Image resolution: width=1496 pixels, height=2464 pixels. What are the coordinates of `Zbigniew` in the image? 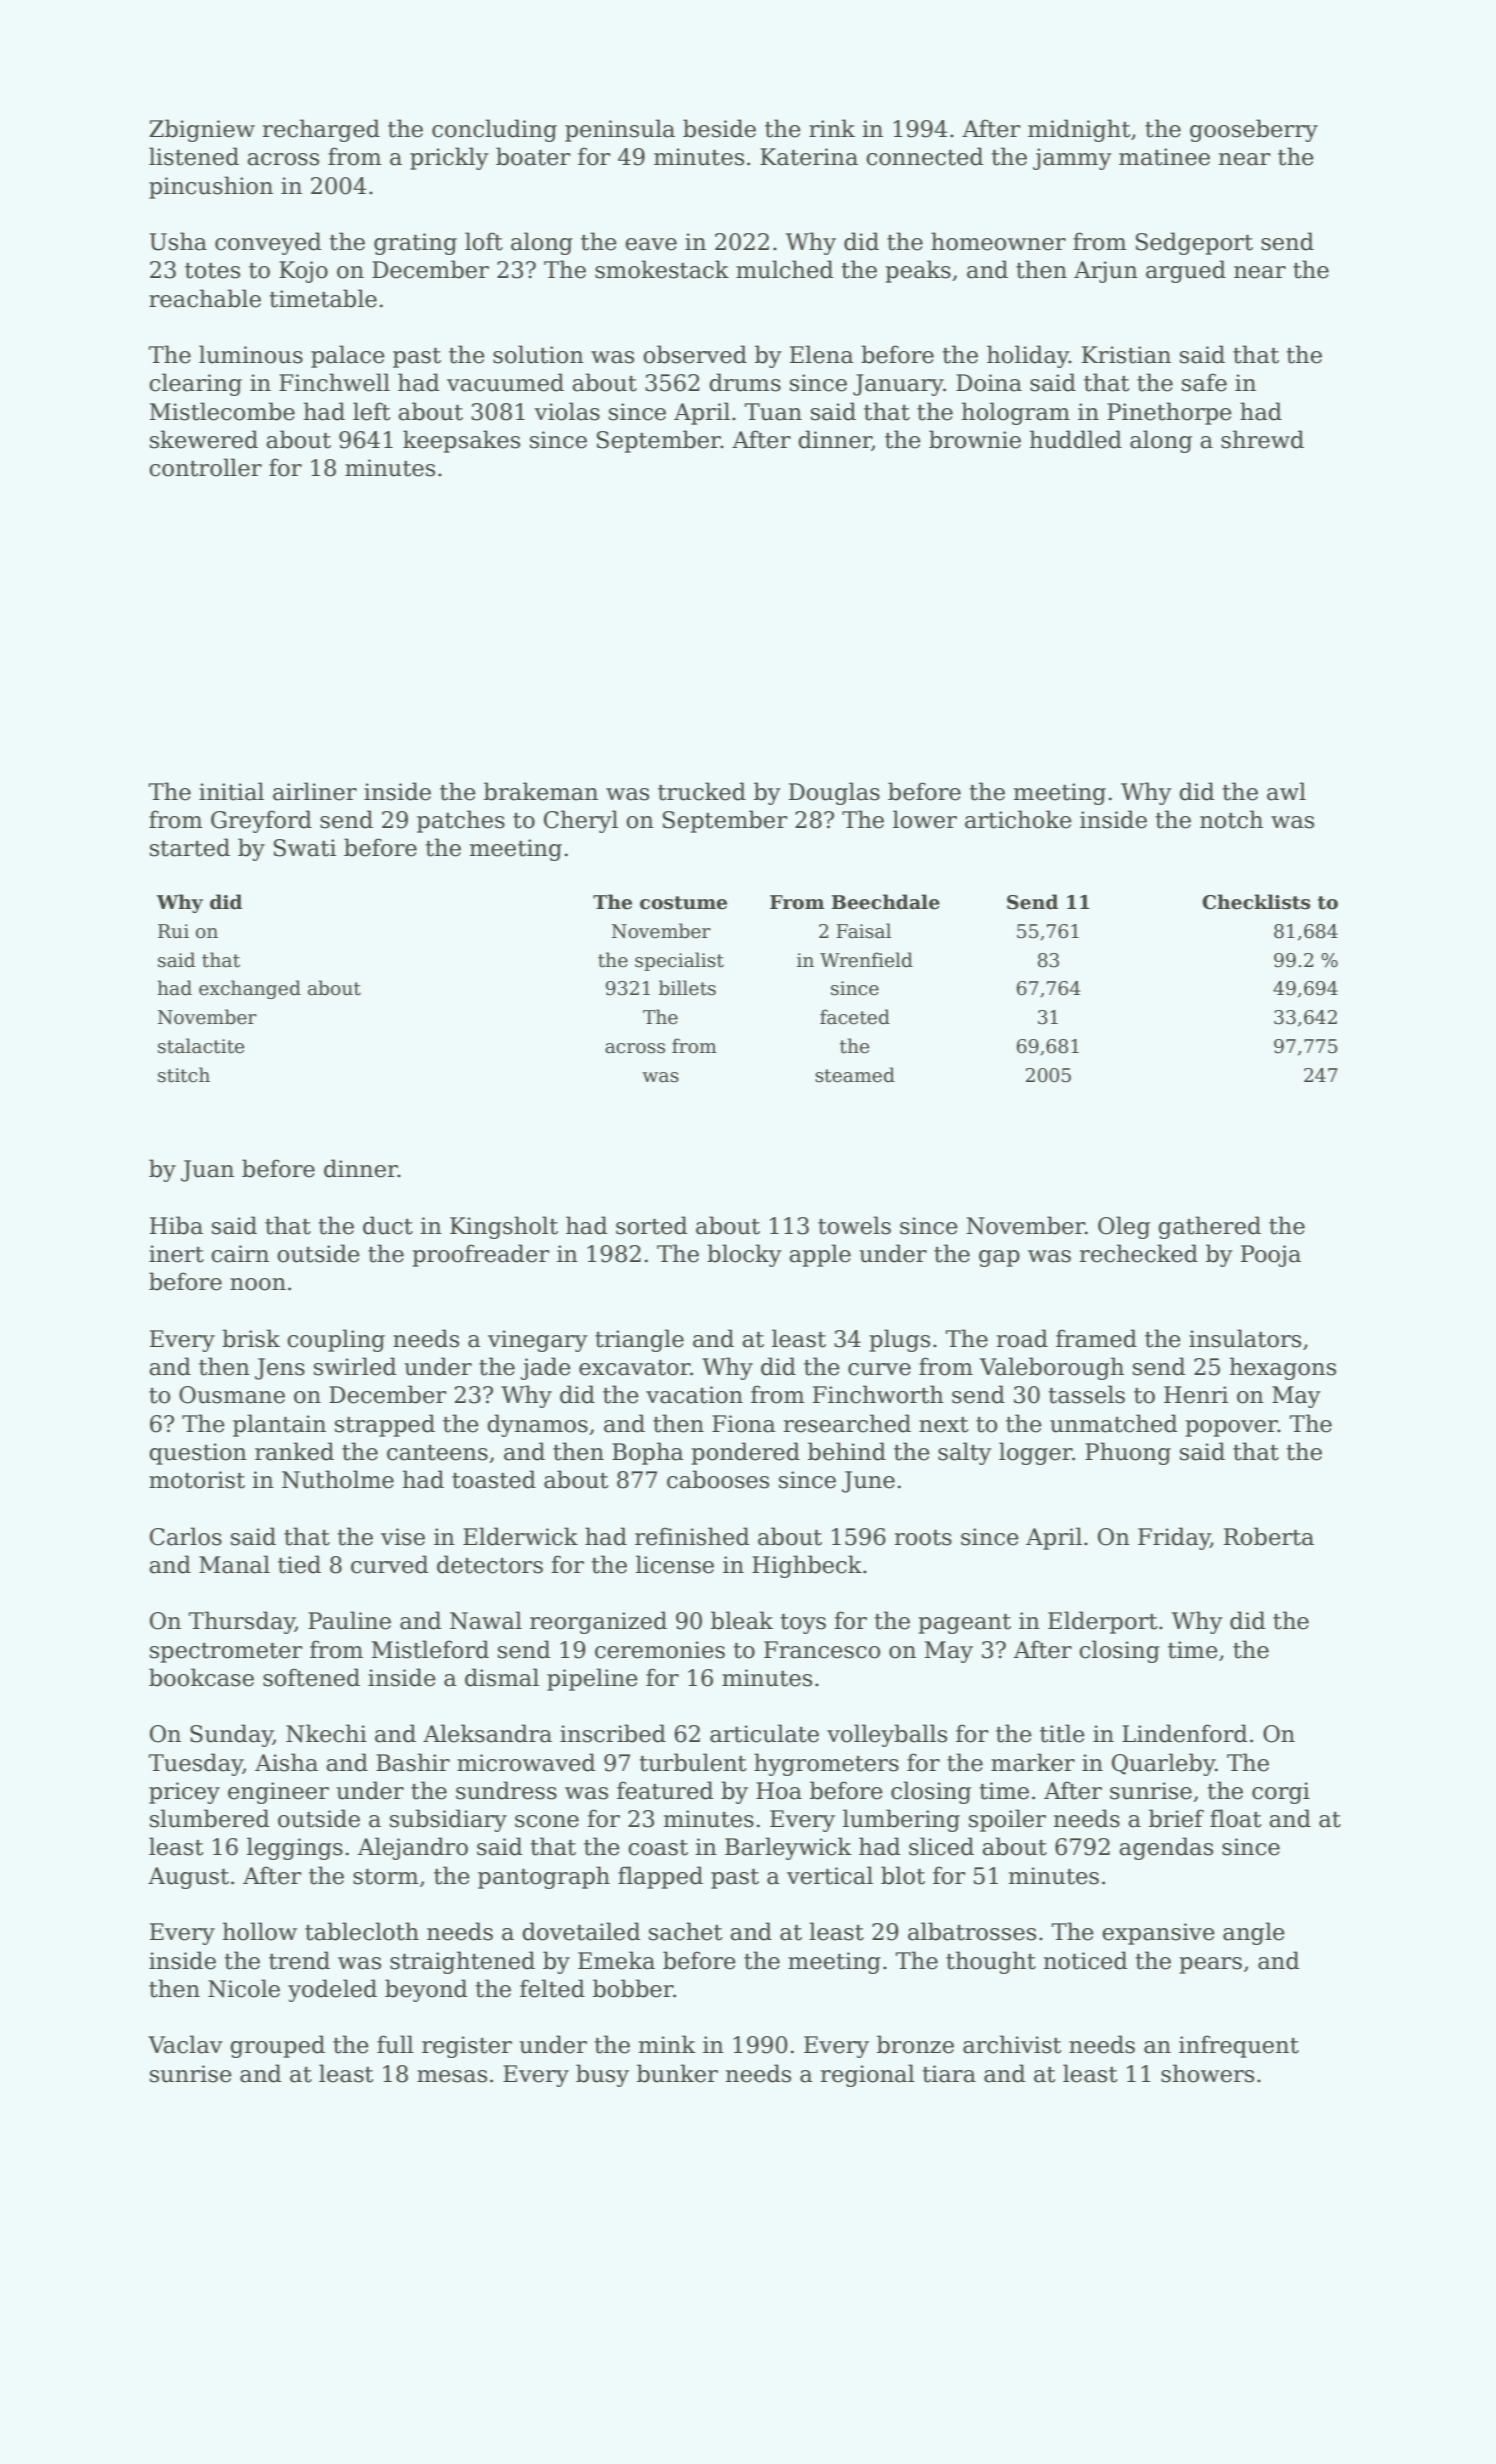 It's located at (202, 130).
